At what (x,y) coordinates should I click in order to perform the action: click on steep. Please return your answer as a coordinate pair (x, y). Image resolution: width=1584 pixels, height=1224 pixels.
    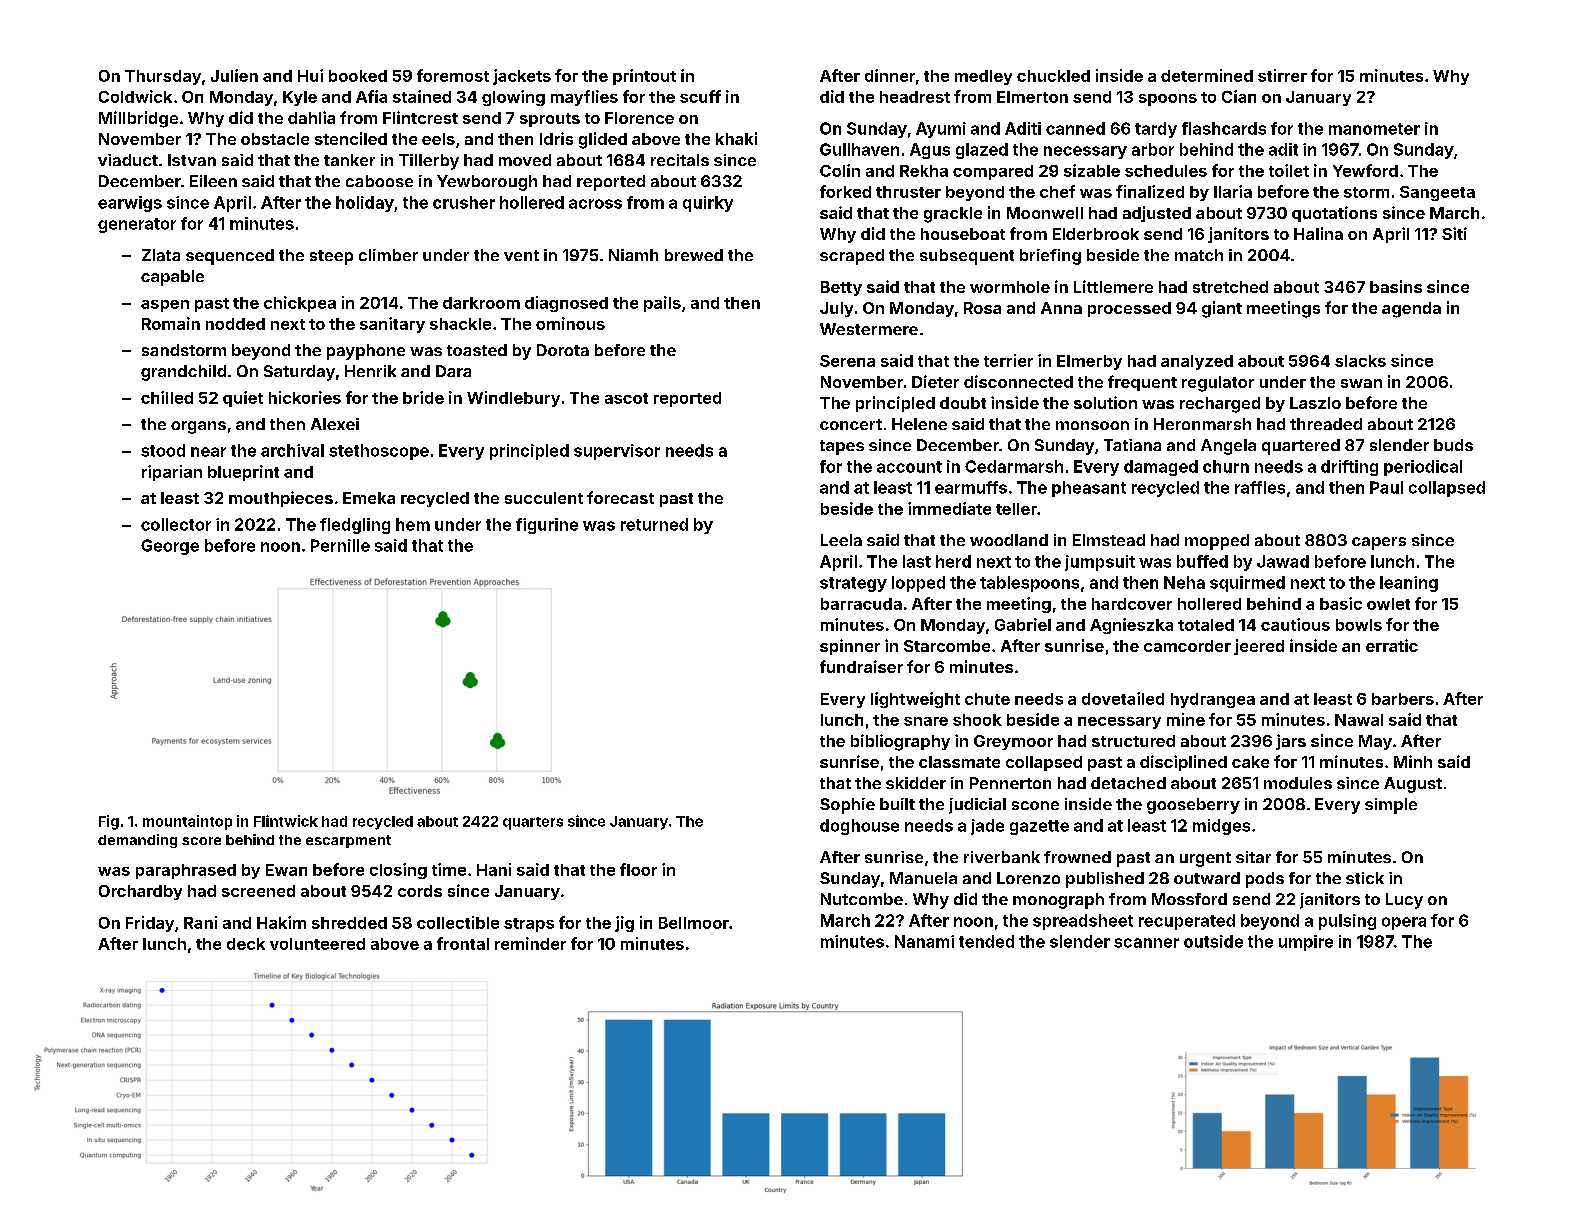
    Looking at the image, I should click on (331, 257).
